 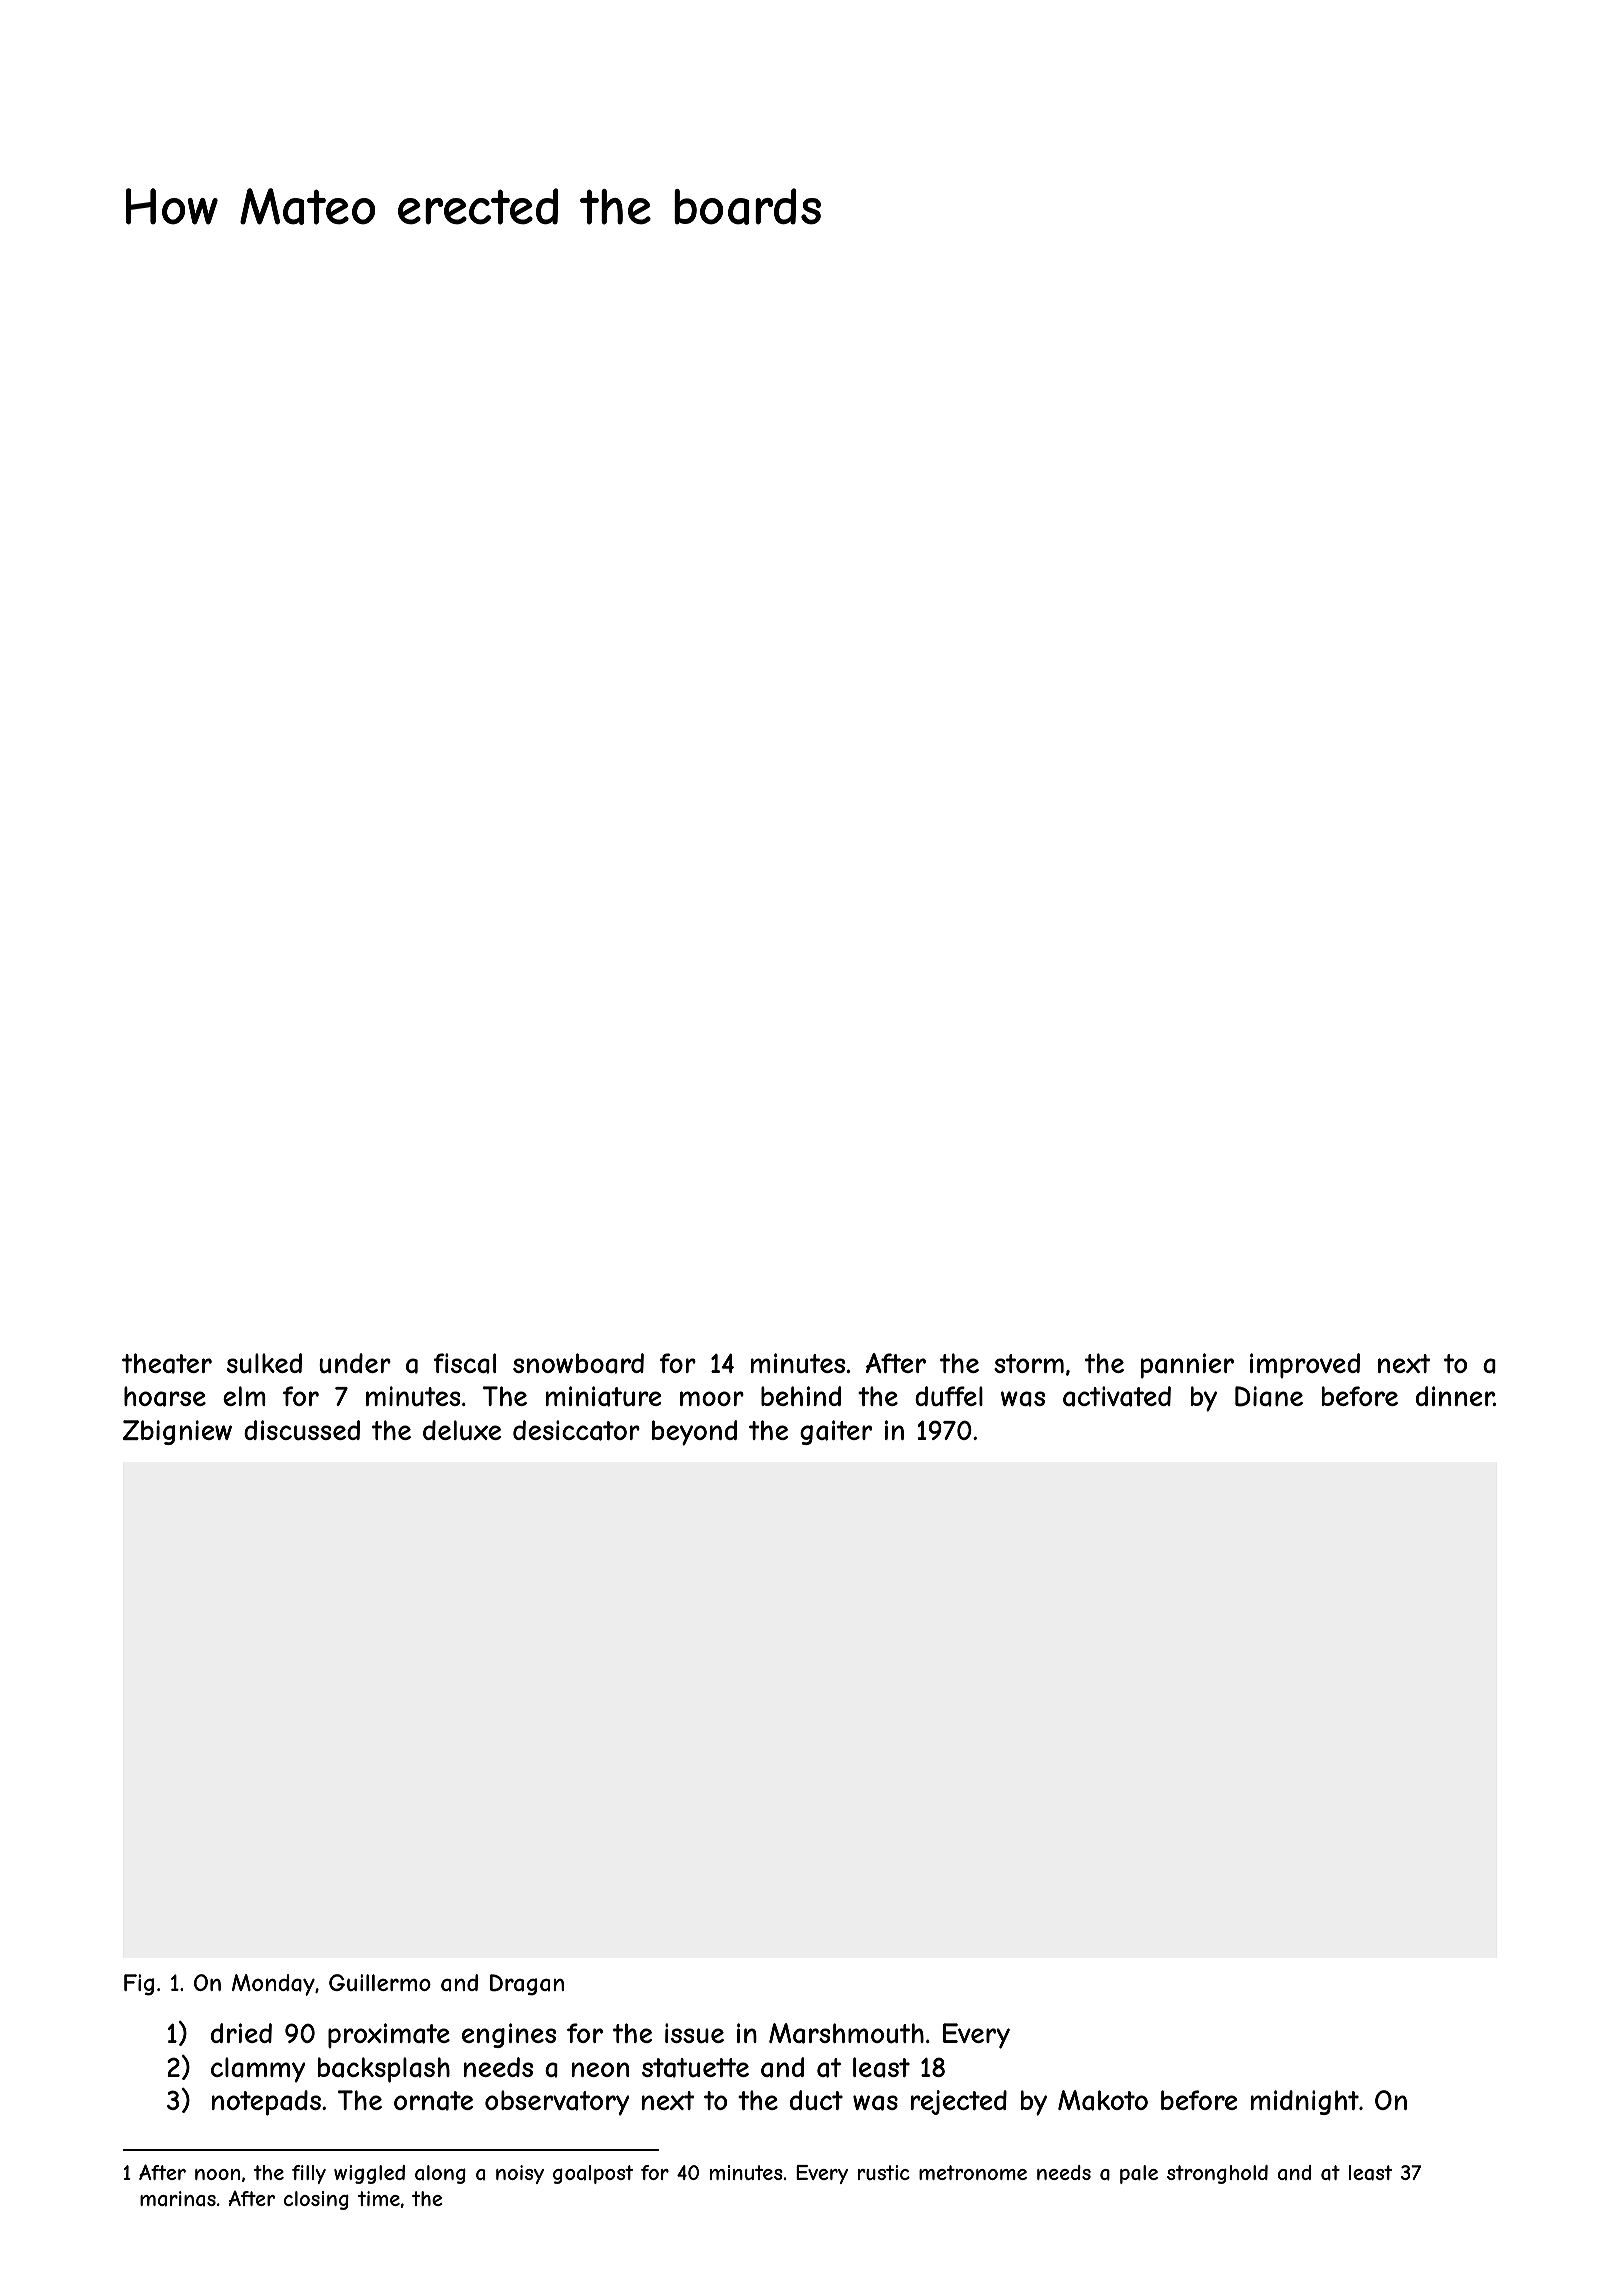 I want to click on gaiter, so click(x=836, y=1432).
